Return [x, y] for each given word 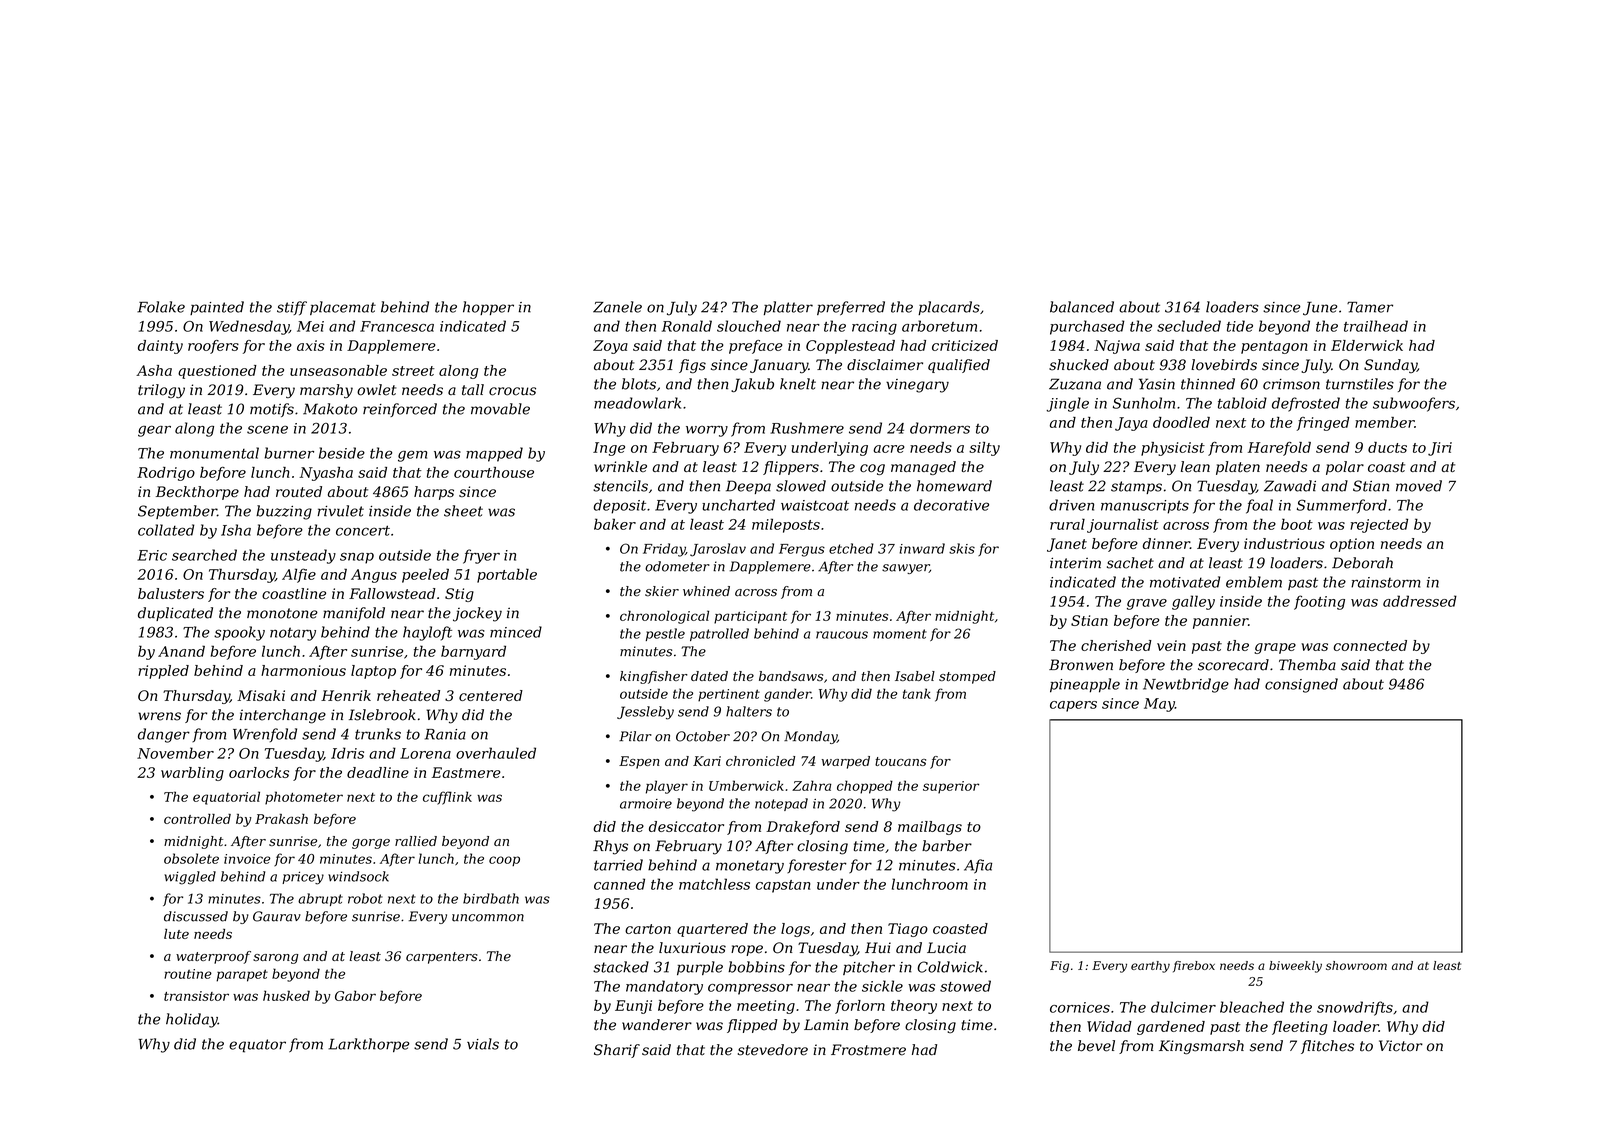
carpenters [442, 958]
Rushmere [807, 428]
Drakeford [803, 828]
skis [962, 548]
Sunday [1390, 366]
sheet [463, 511]
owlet [376, 390]
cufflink [447, 798]
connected [1370, 645]
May [1159, 705]
